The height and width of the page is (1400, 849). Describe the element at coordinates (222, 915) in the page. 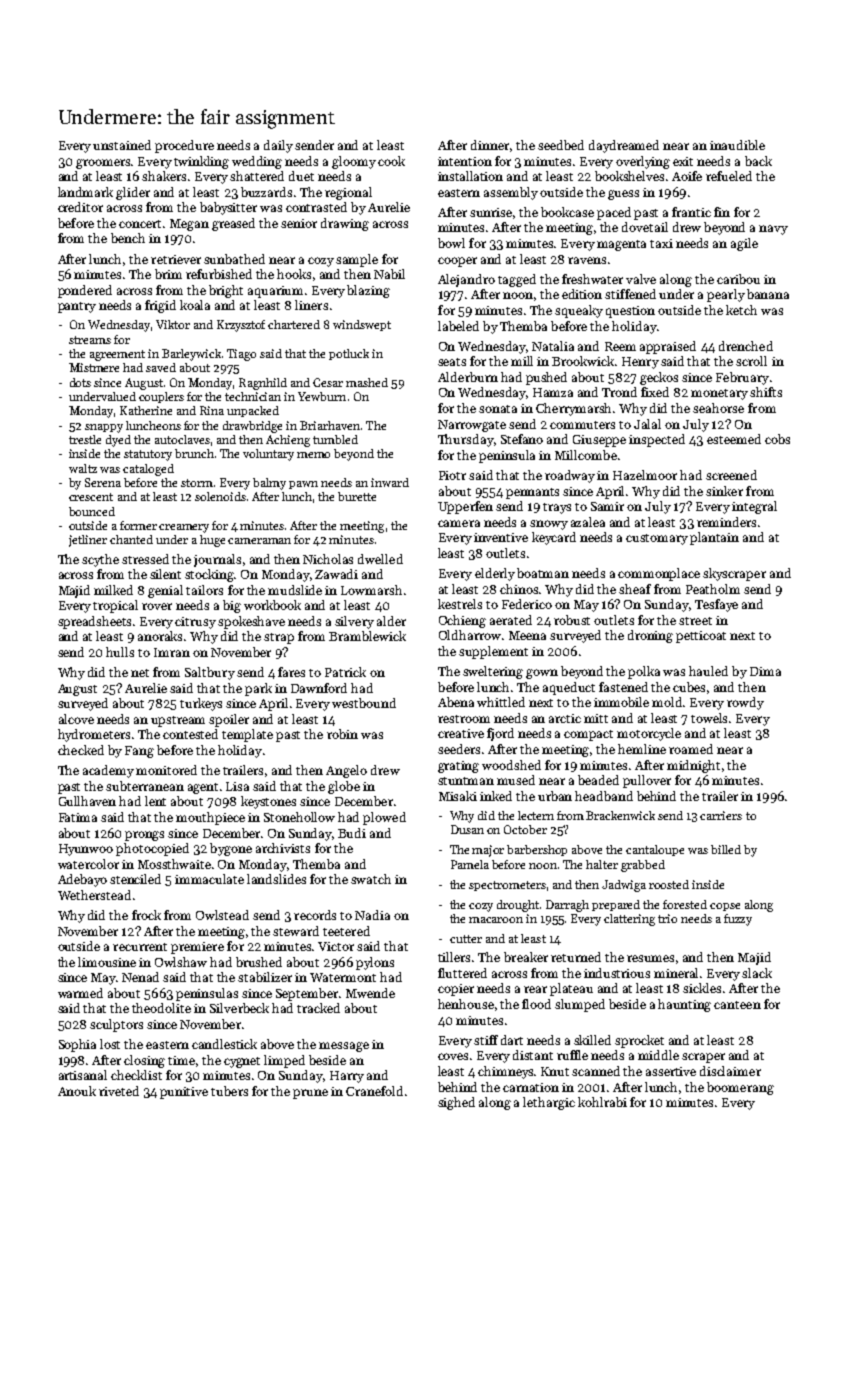

I see `Owlstead` at that location.
